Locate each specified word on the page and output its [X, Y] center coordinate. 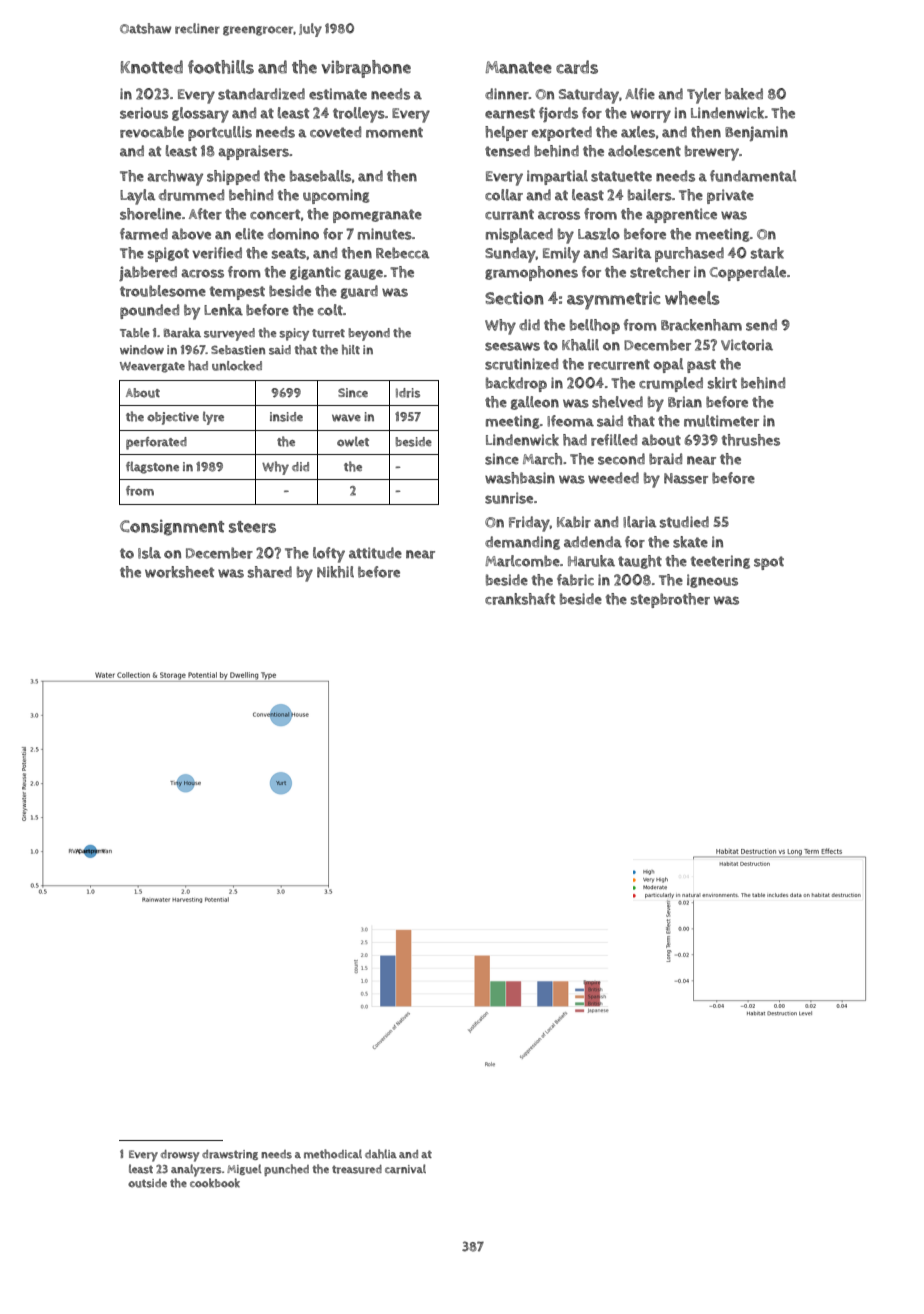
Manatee [518, 67]
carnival [405, 1169]
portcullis [220, 133]
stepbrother [670, 600]
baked [744, 94]
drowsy [180, 1156]
